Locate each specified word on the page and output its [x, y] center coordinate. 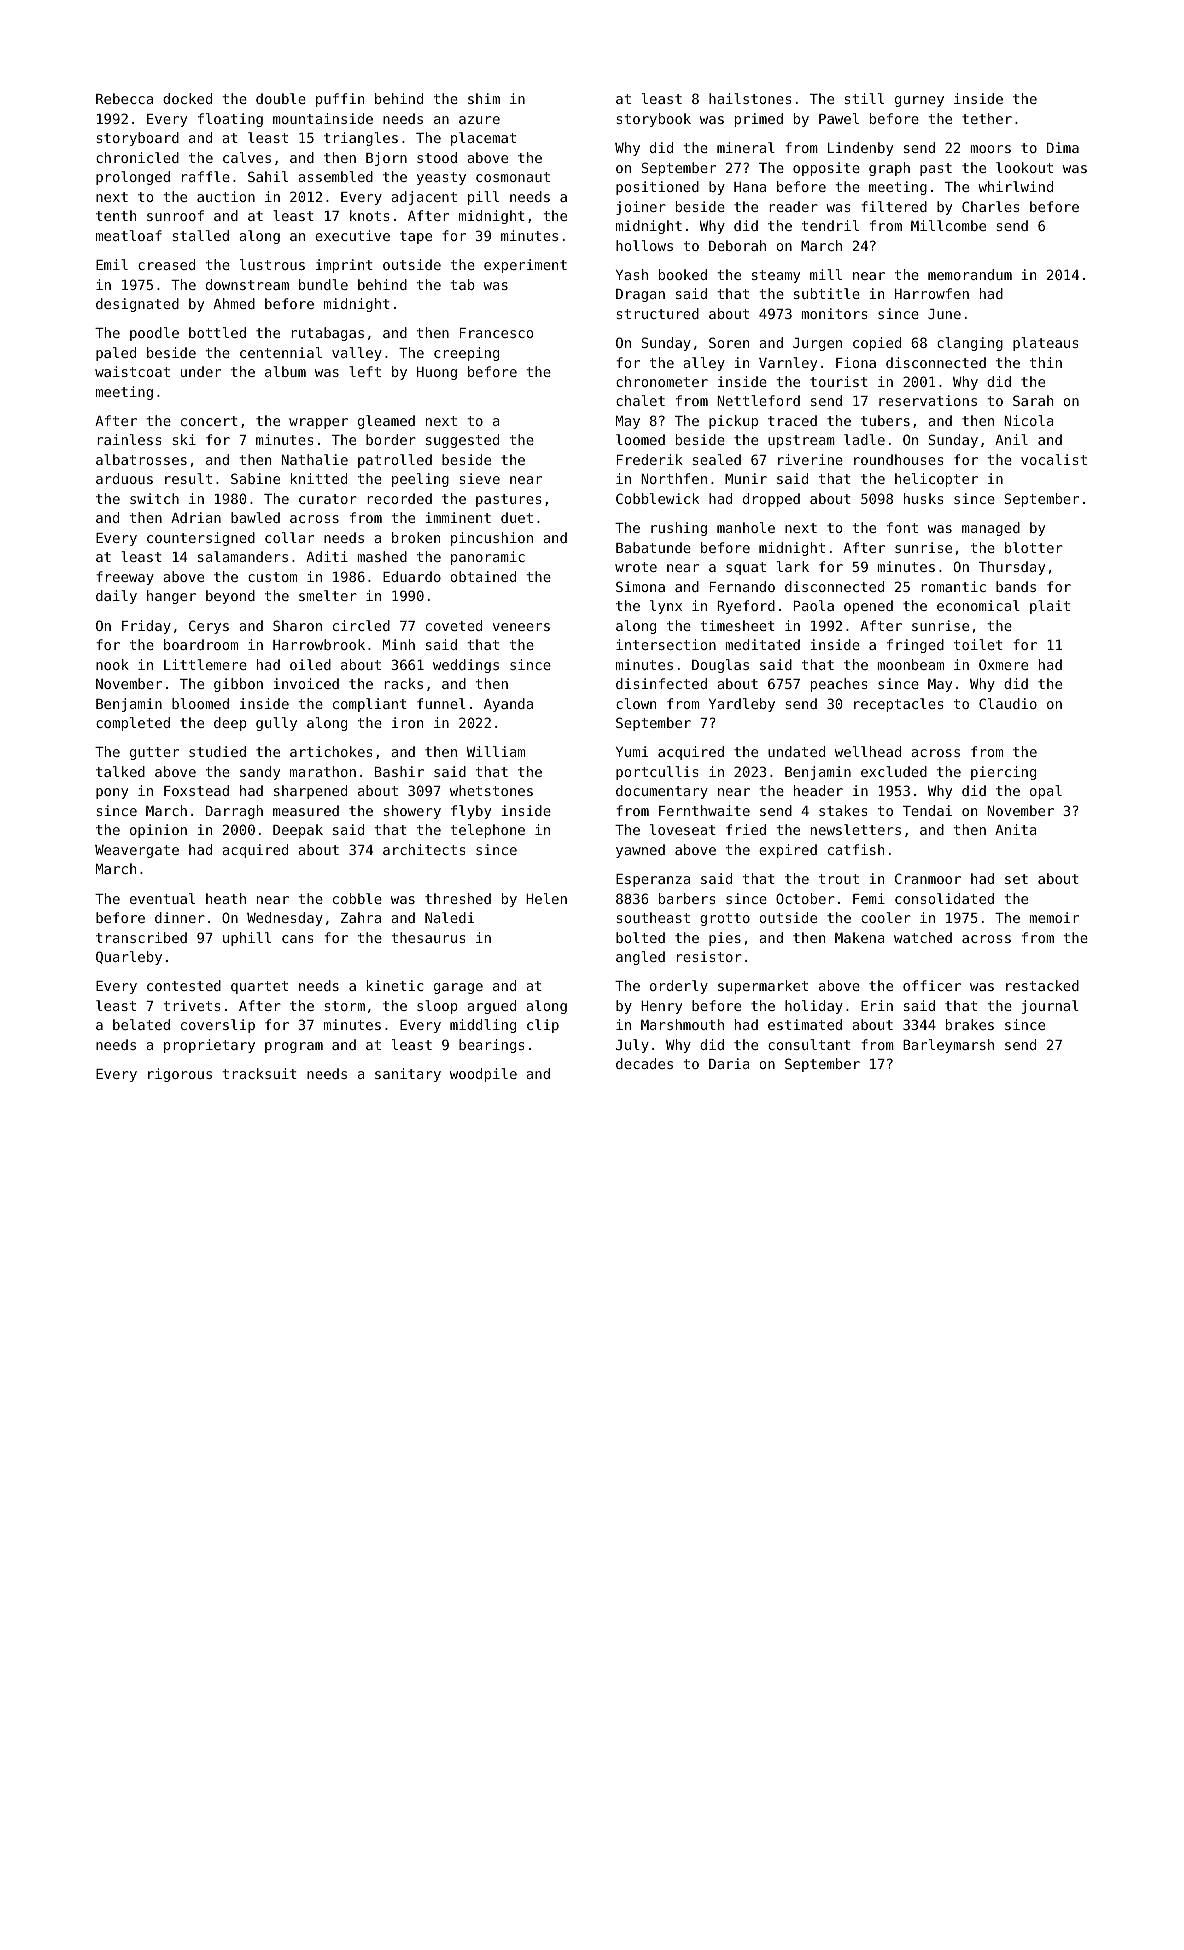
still [864, 98]
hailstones [750, 98]
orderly [679, 987]
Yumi [632, 751]
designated [137, 305]
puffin [340, 100]
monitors [834, 313]
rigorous [180, 1075]
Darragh [234, 812]
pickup [733, 422]
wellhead [868, 751]
